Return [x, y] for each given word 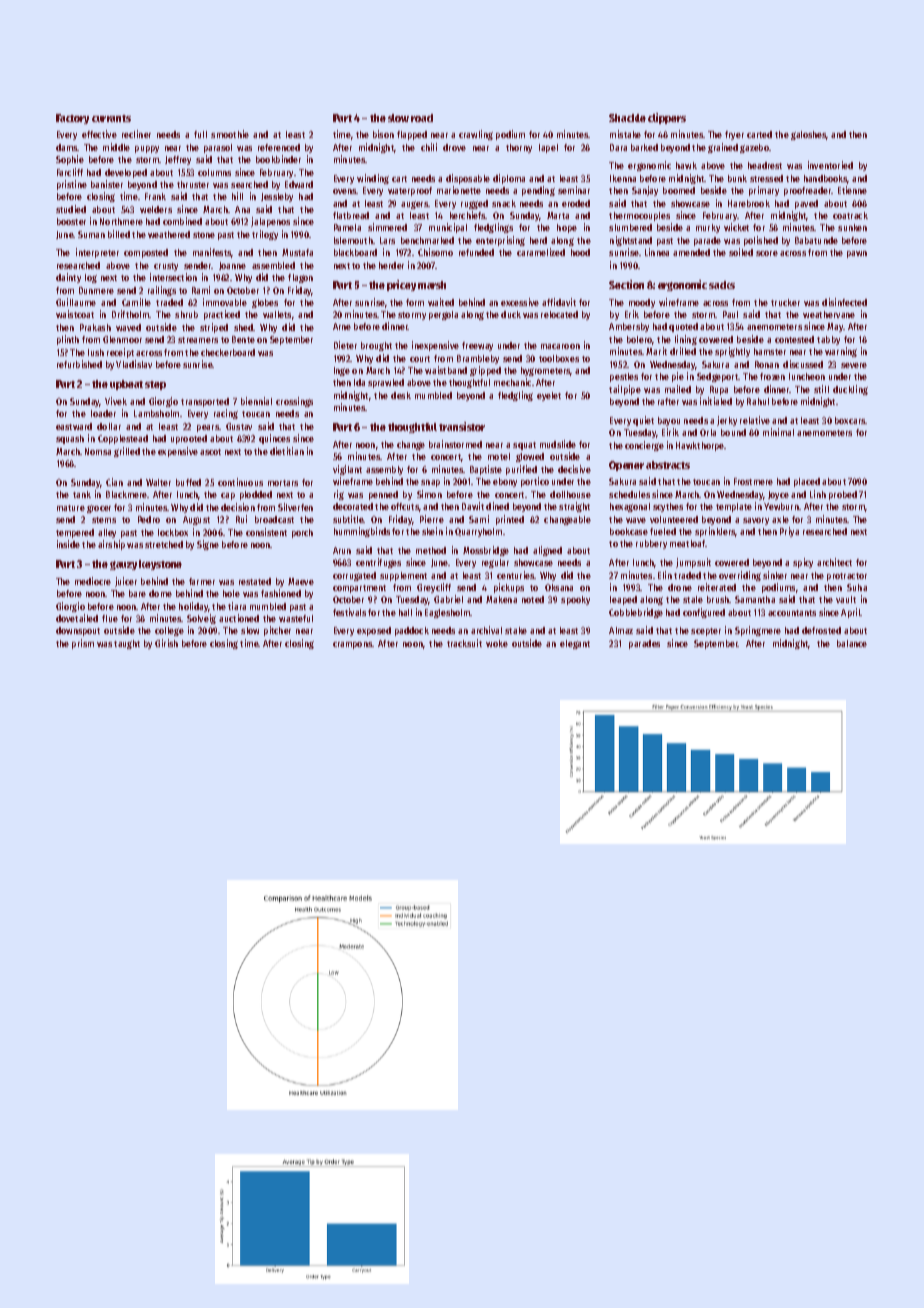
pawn [857, 254]
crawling [476, 135]
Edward [299, 184]
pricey [401, 285]
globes [265, 303]
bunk [737, 178]
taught [127, 644]
